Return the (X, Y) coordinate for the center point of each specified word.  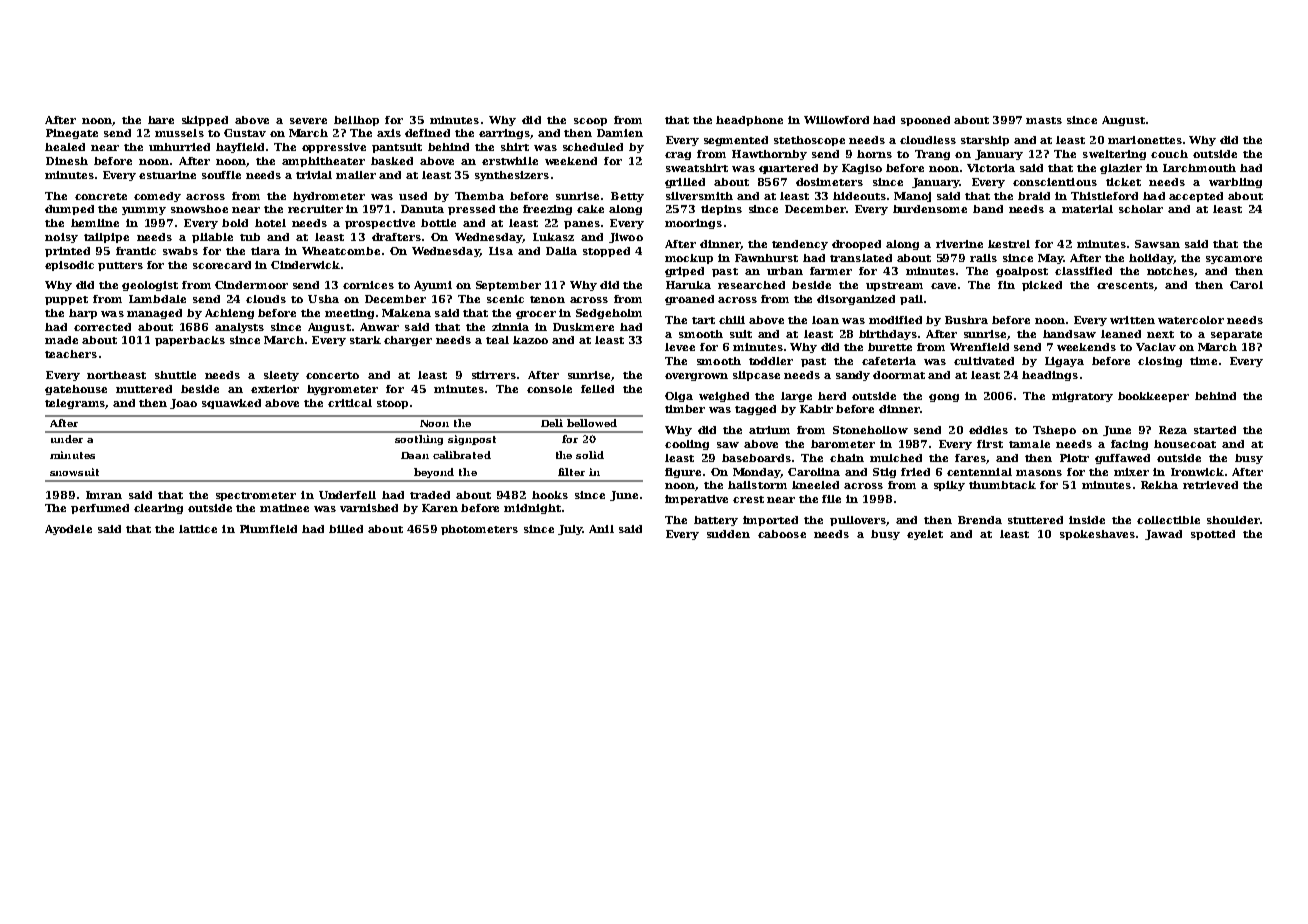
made (61, 340)
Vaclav (1156, 347)
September (508, 286)
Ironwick (1197, 472)
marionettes (1145, 140)
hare (161, 120)
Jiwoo (626, 238)
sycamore (1234, 260)
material (1087, 209)
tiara (265, 251)
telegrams (75, 404)
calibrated (462, 455)
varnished (369, 508)
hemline (95, 223)
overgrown (696, 377)
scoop (590, 122)
